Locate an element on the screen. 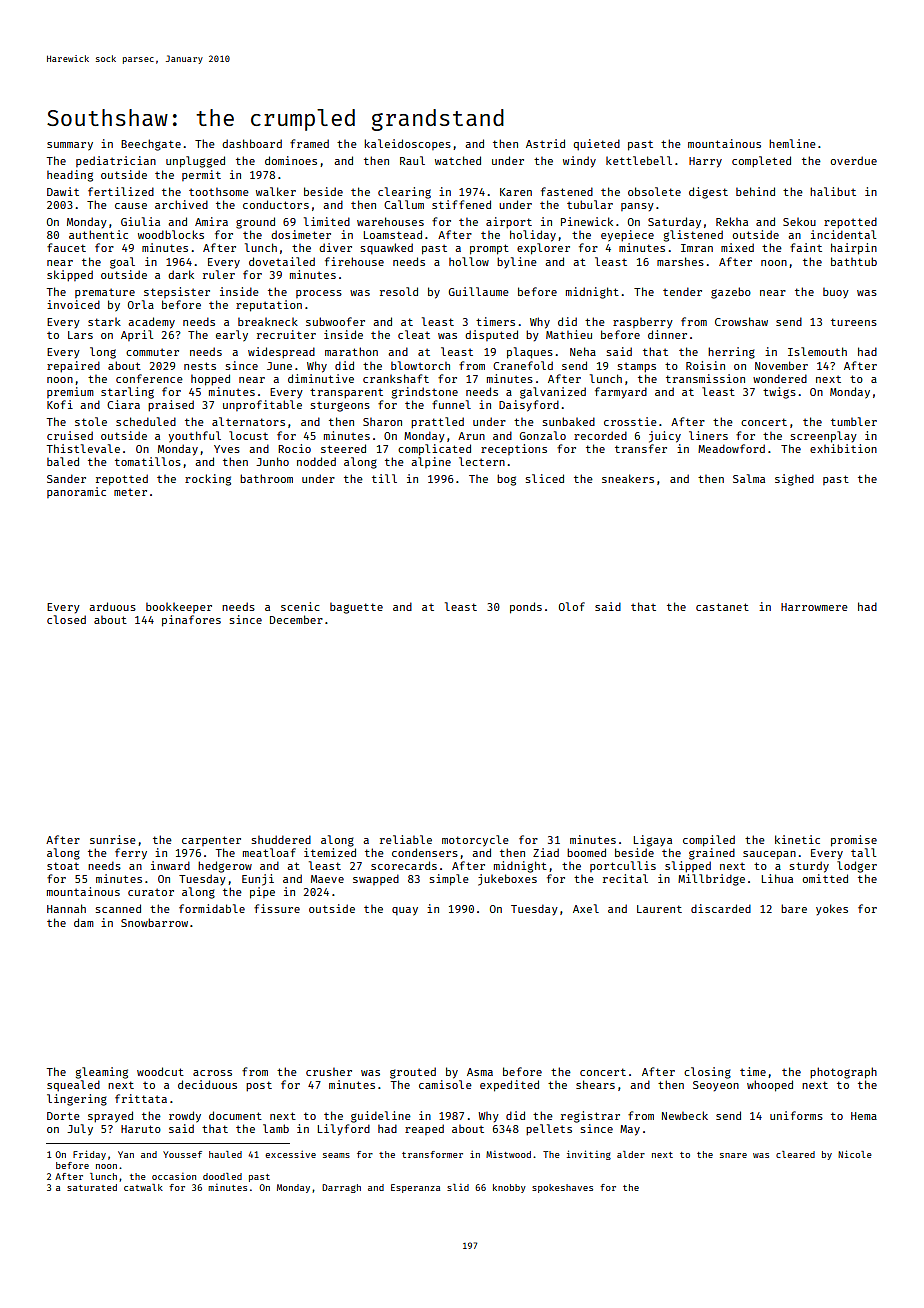 The height and width of the screenshot is (1308, 924). digest is located at coordinates (708, 193).
